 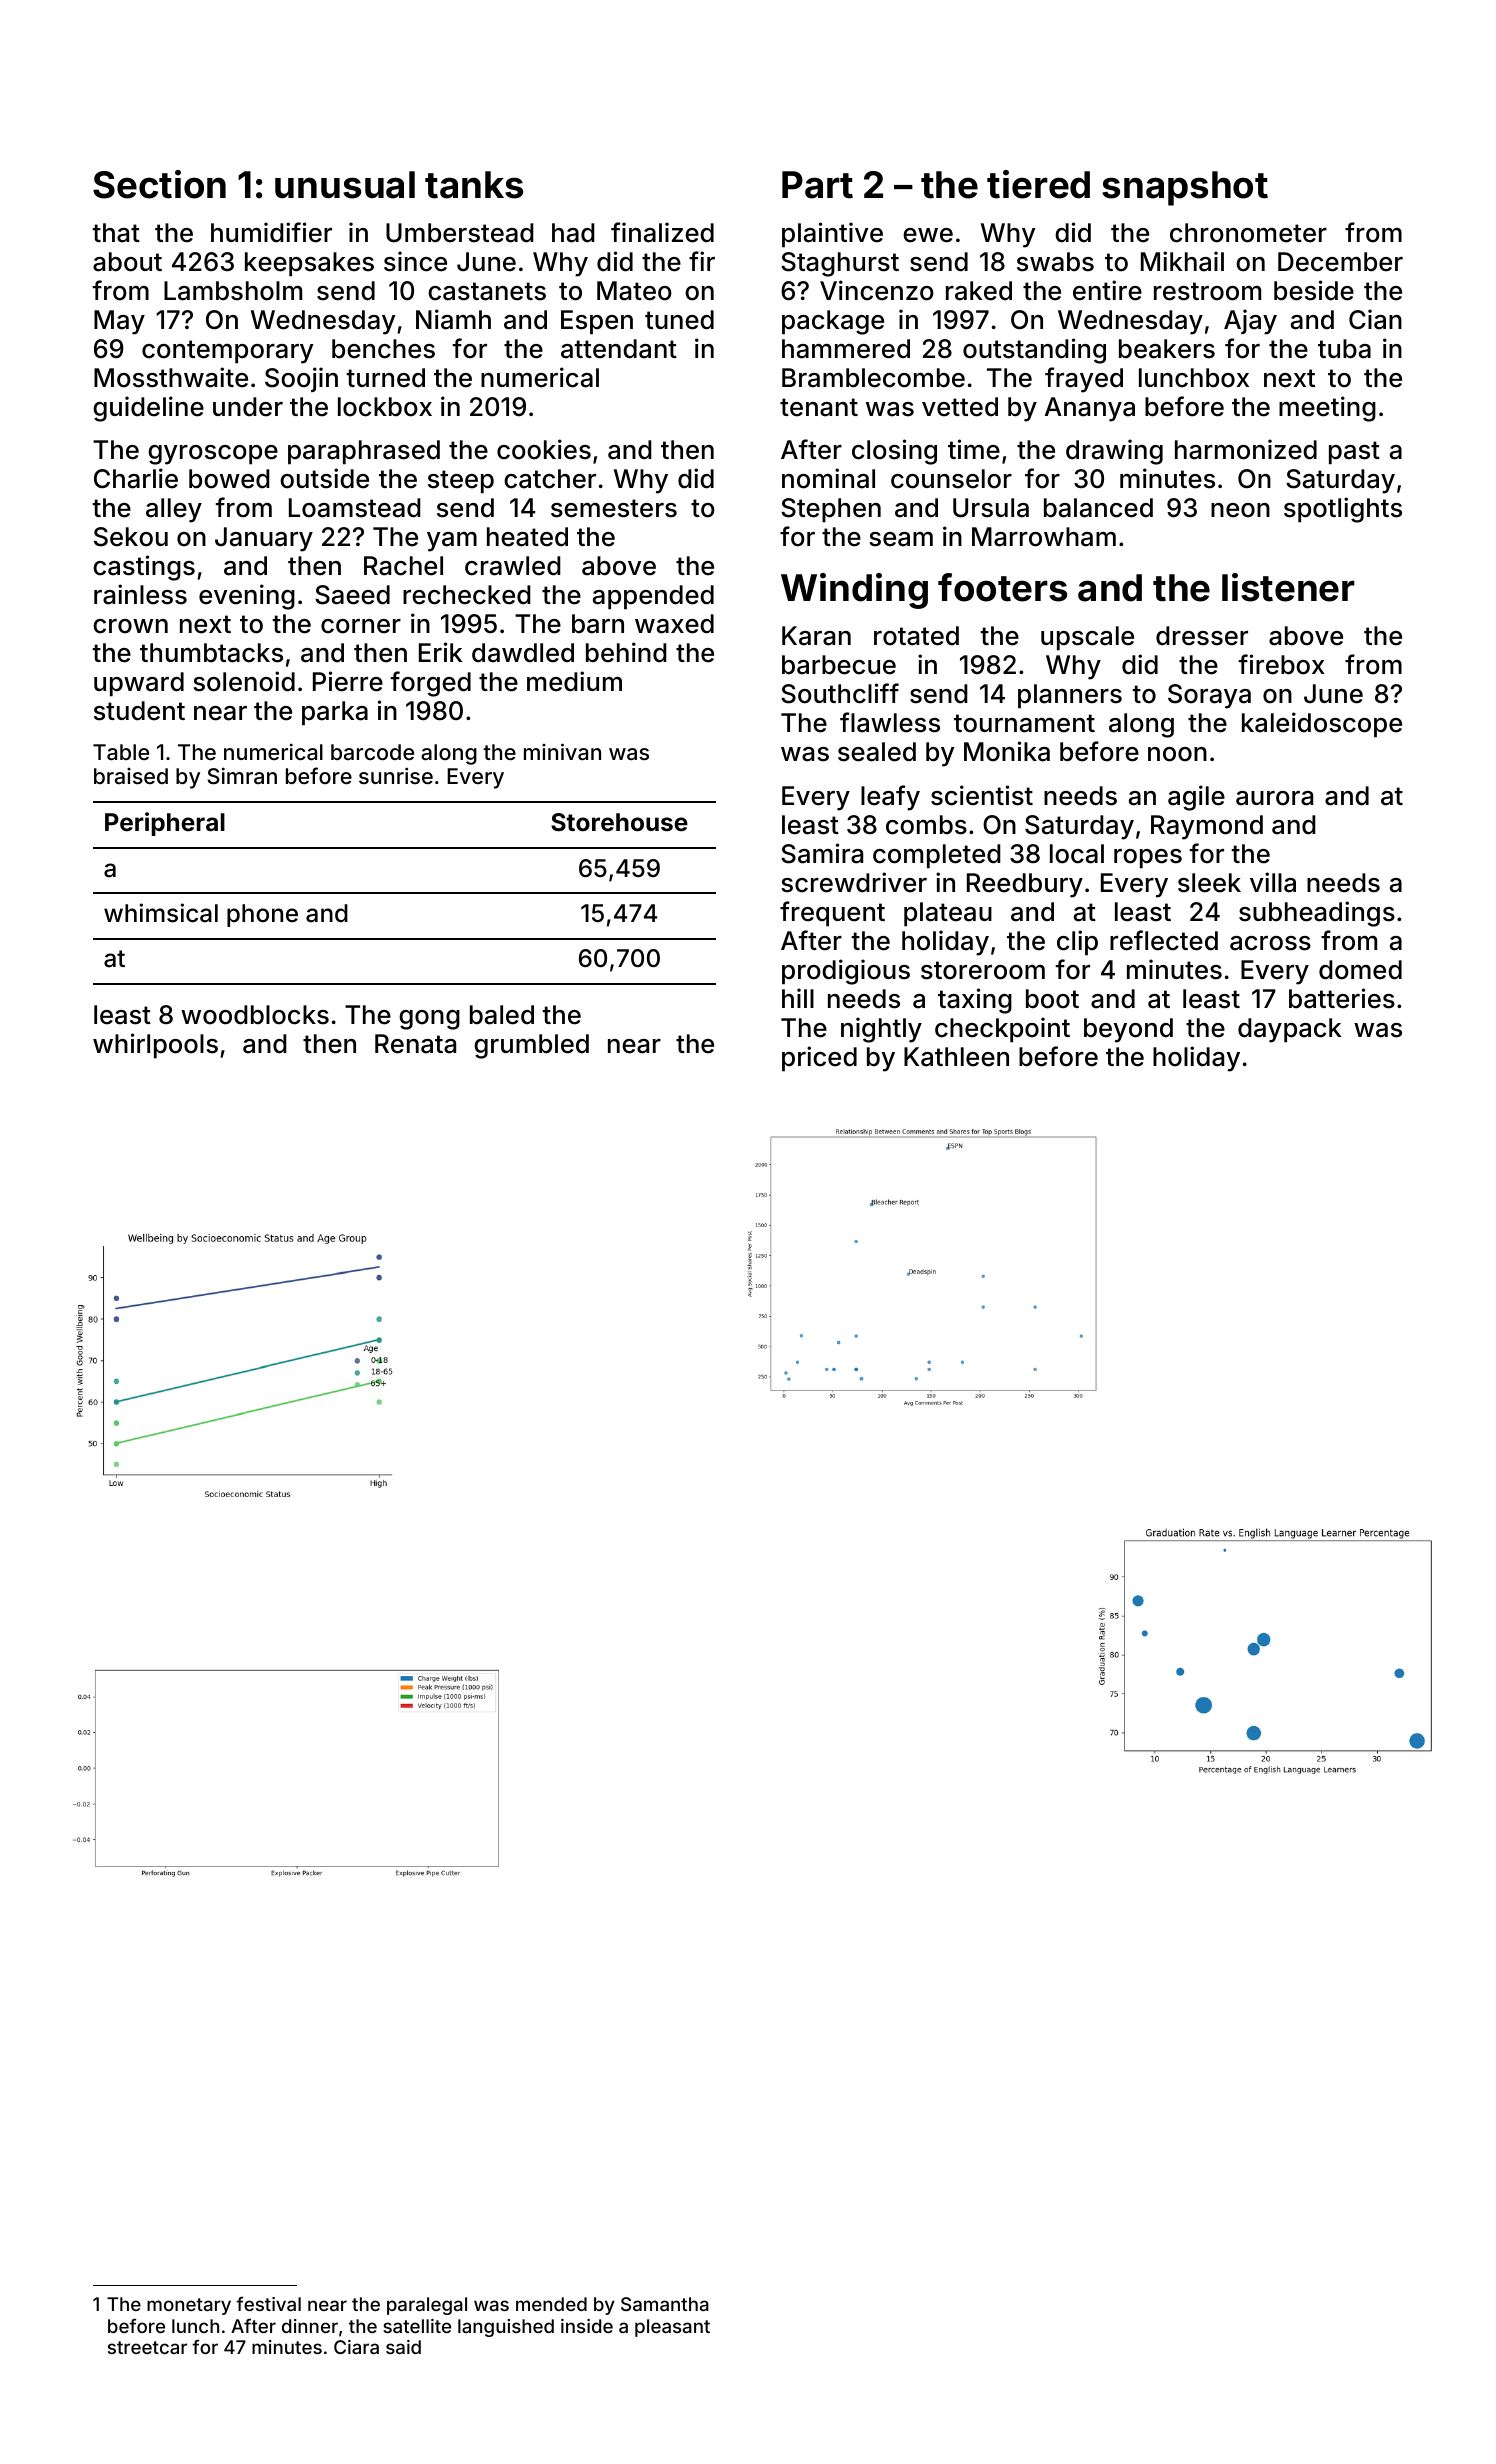 What do you see at coordinates (1375, 319) in the image?
I see `Cian` at bounding box center [1375, 319].
